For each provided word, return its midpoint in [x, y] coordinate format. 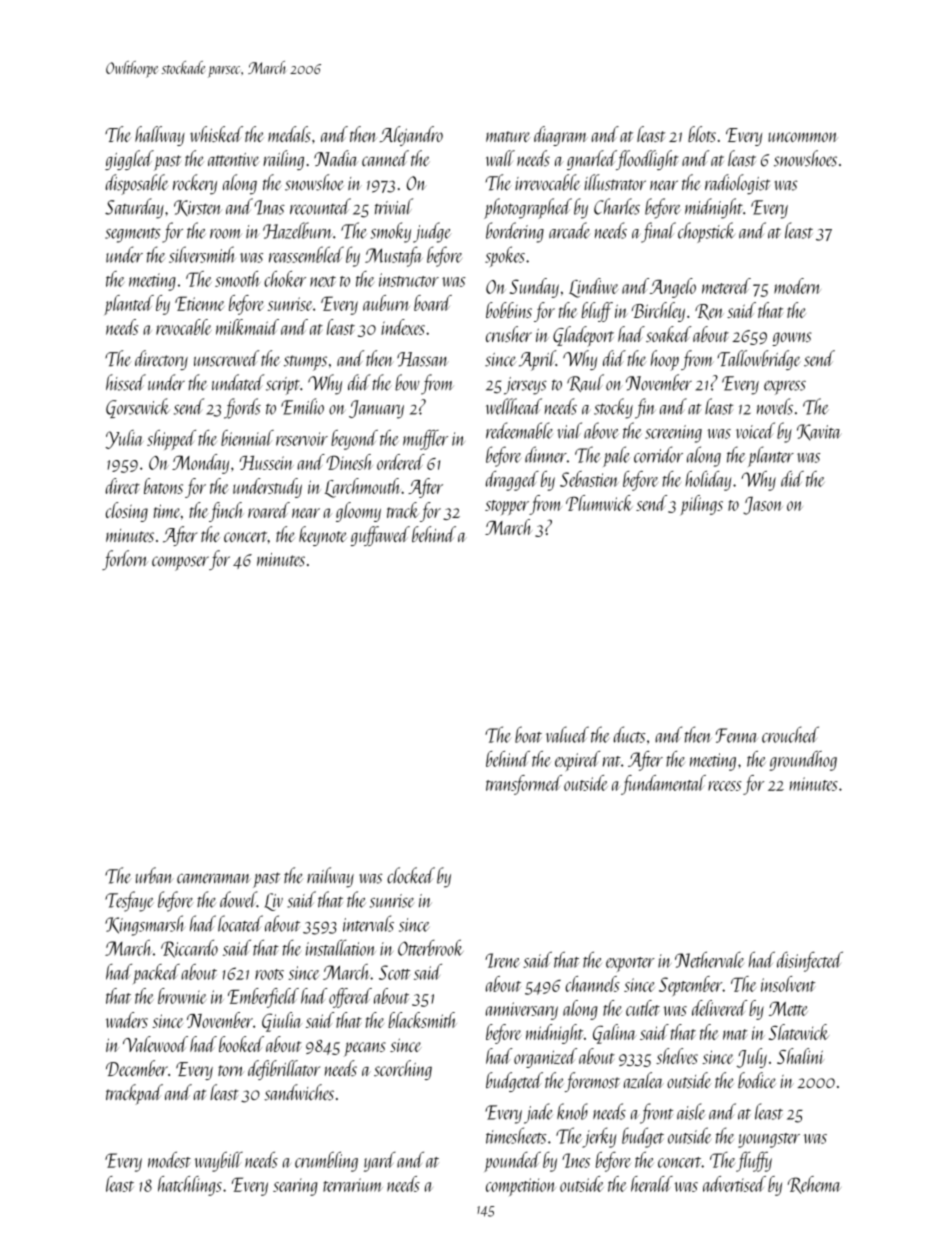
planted [129, 305]
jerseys [525, 386]
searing [295, 1187]
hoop [665, 360]
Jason [763, 506]
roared [269, 510]
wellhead [514, 406]
